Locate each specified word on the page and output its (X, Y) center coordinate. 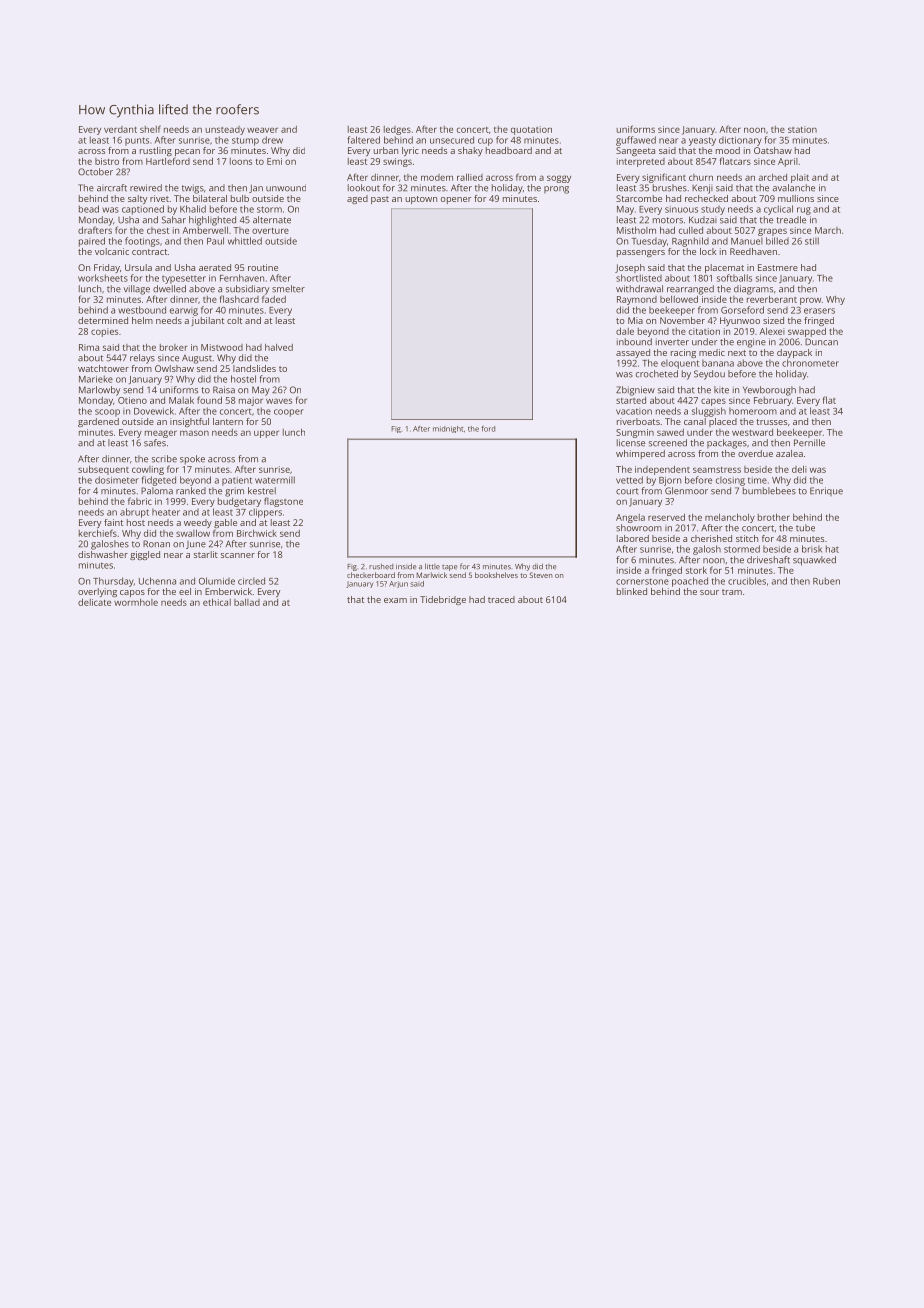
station (802, 129)
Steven (541, 575)
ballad (247, 602)
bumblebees (769, 491)
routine (263, 267)
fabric (140, 501)
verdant (120, 129)
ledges (397, 130)
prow (810, 301)
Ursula (138, 267)
